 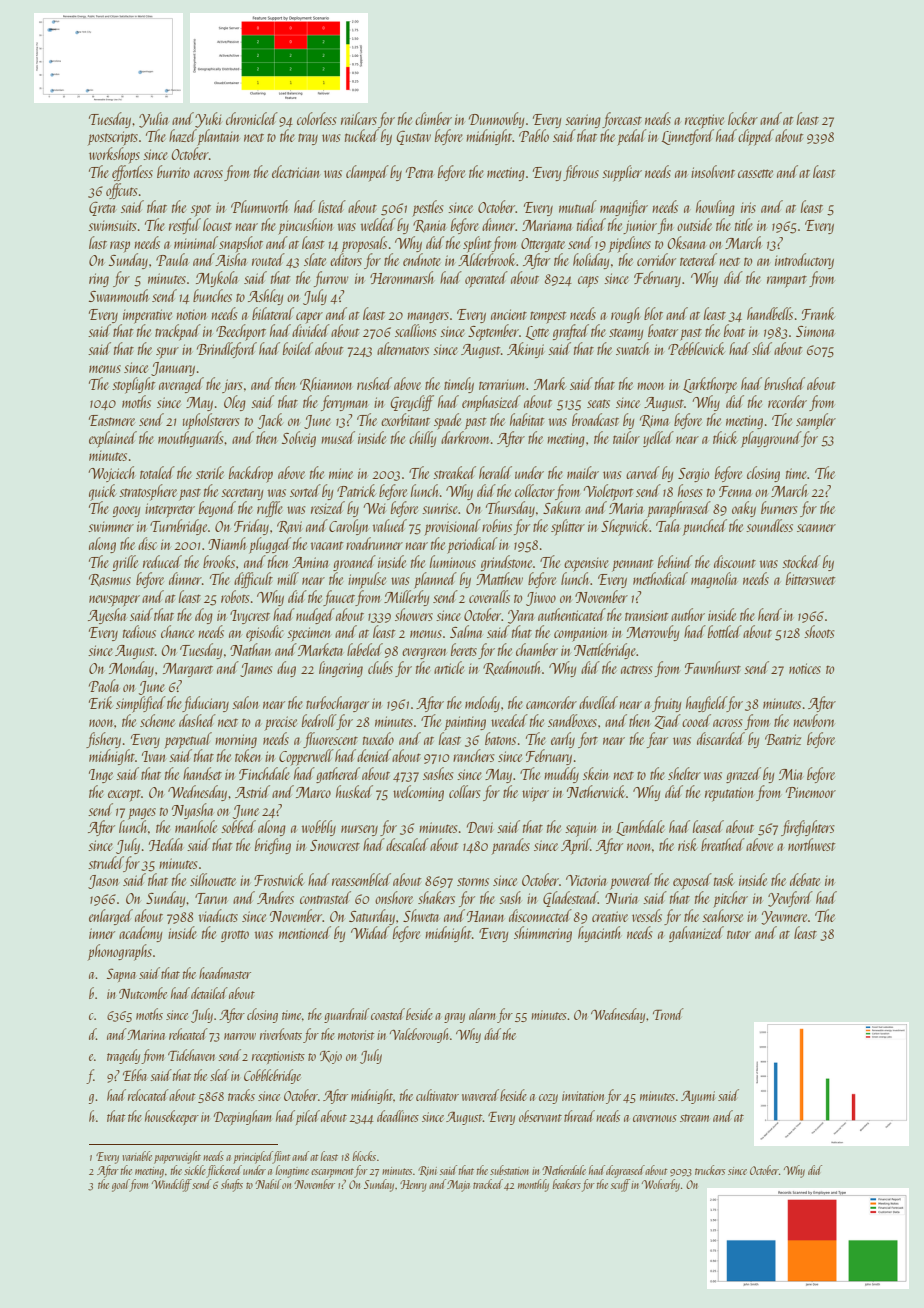 What do you see at coordinates (154, 120) in the screenshot?
I see `Yulia` at bounding box center [154, 120].
